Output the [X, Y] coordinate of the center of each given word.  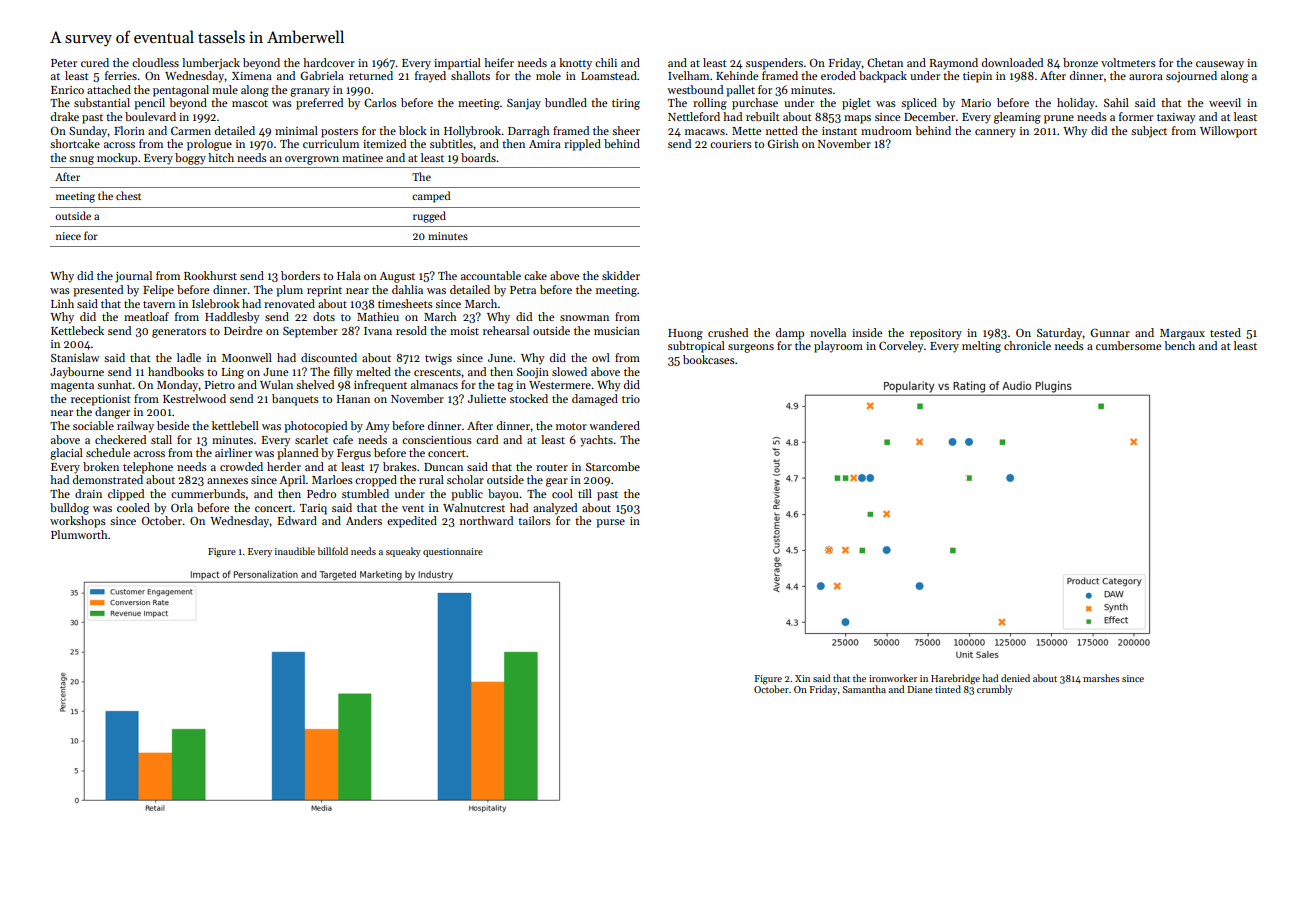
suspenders [774, 64]
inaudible [295, 551]
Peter [64, 63]
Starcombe [613, 466]
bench [1179, 345]
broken [101, 466]
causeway [1220, 65]
